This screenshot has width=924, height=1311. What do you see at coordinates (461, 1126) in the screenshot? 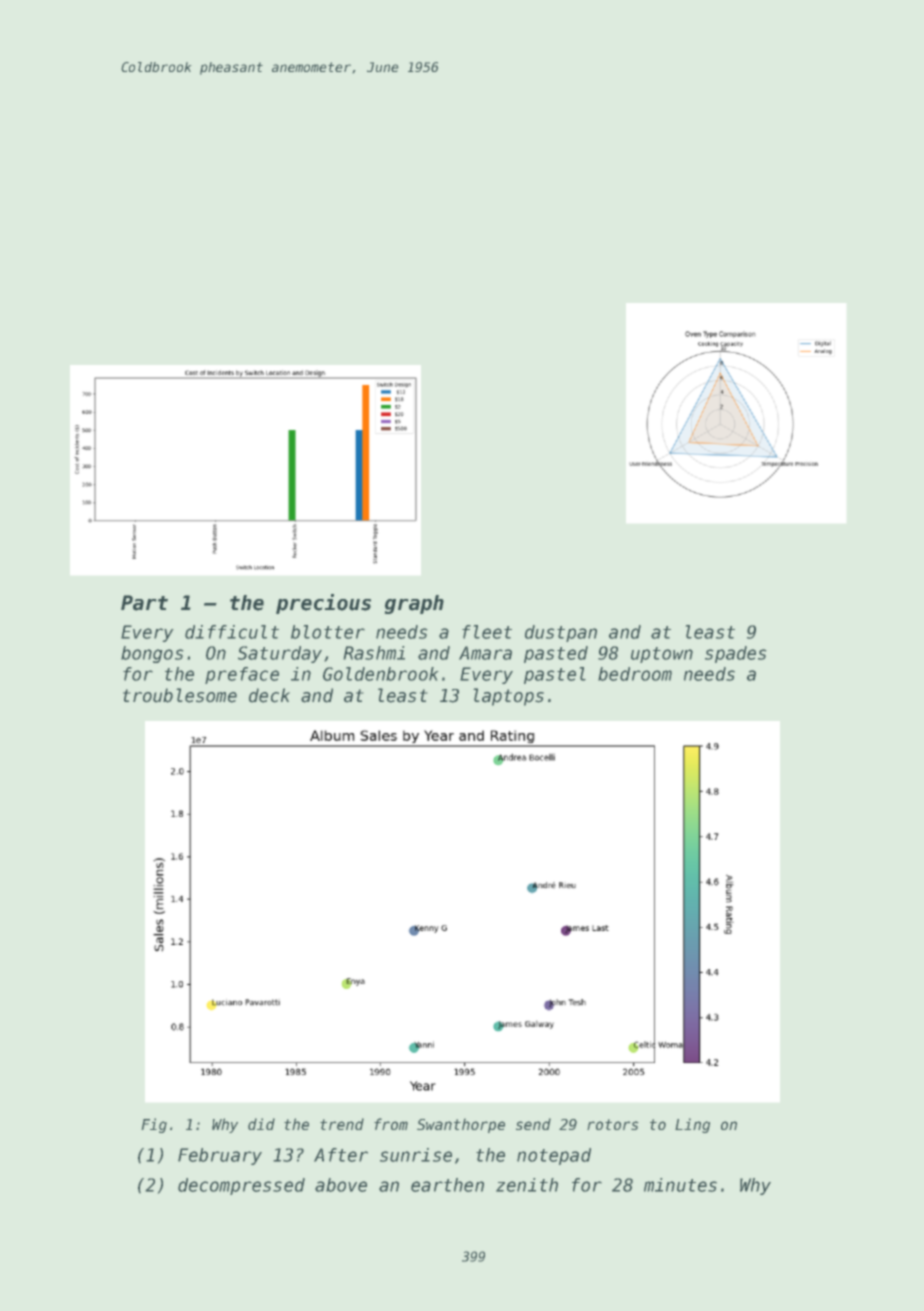
I see `Swanthorpe` at bounding box center [461, 1126].
